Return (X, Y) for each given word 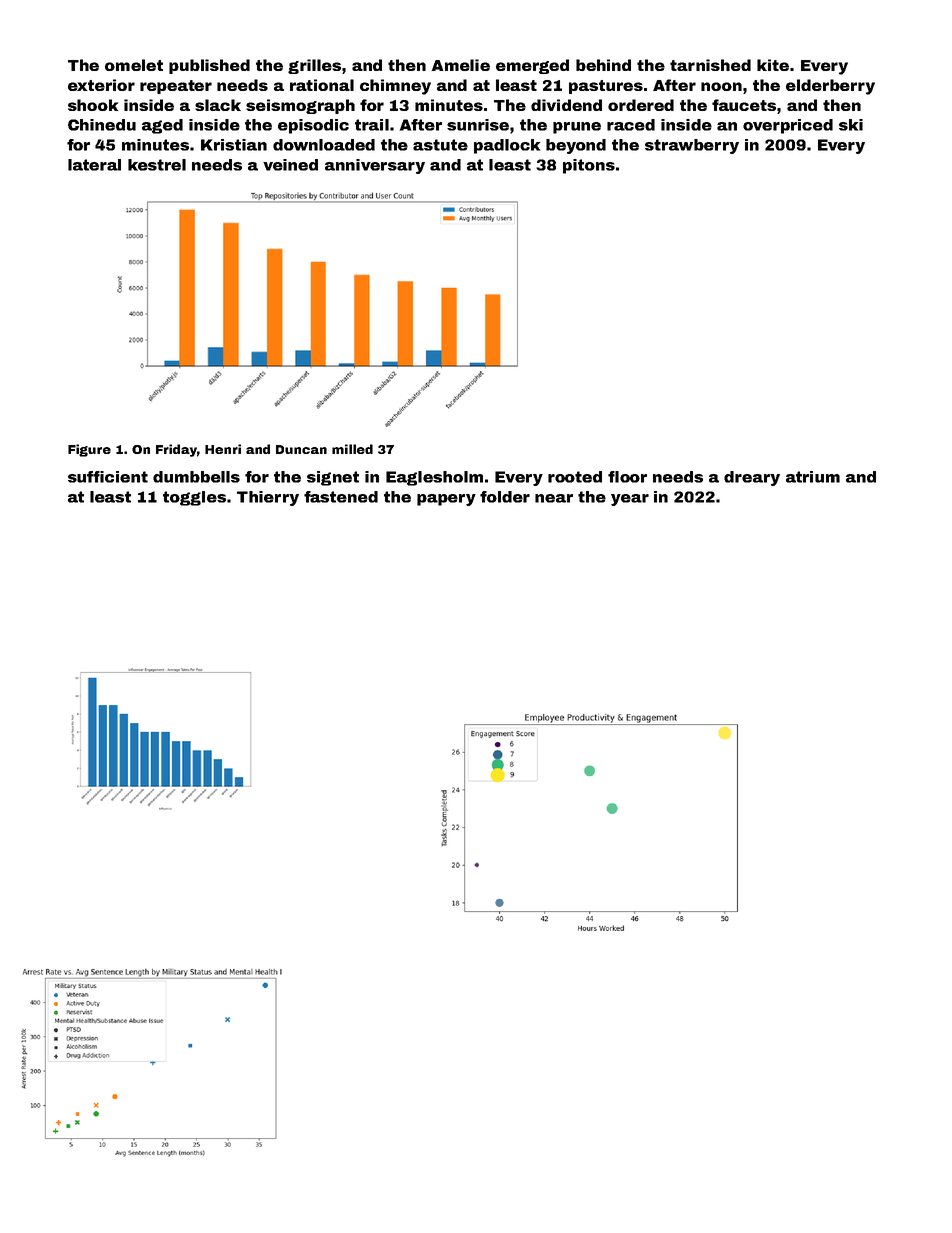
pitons (589, 166)
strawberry (692, 146)
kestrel (157, 165)
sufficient (108, 477)
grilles (314, 66)
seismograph (300, 106)
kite (773, 65)
